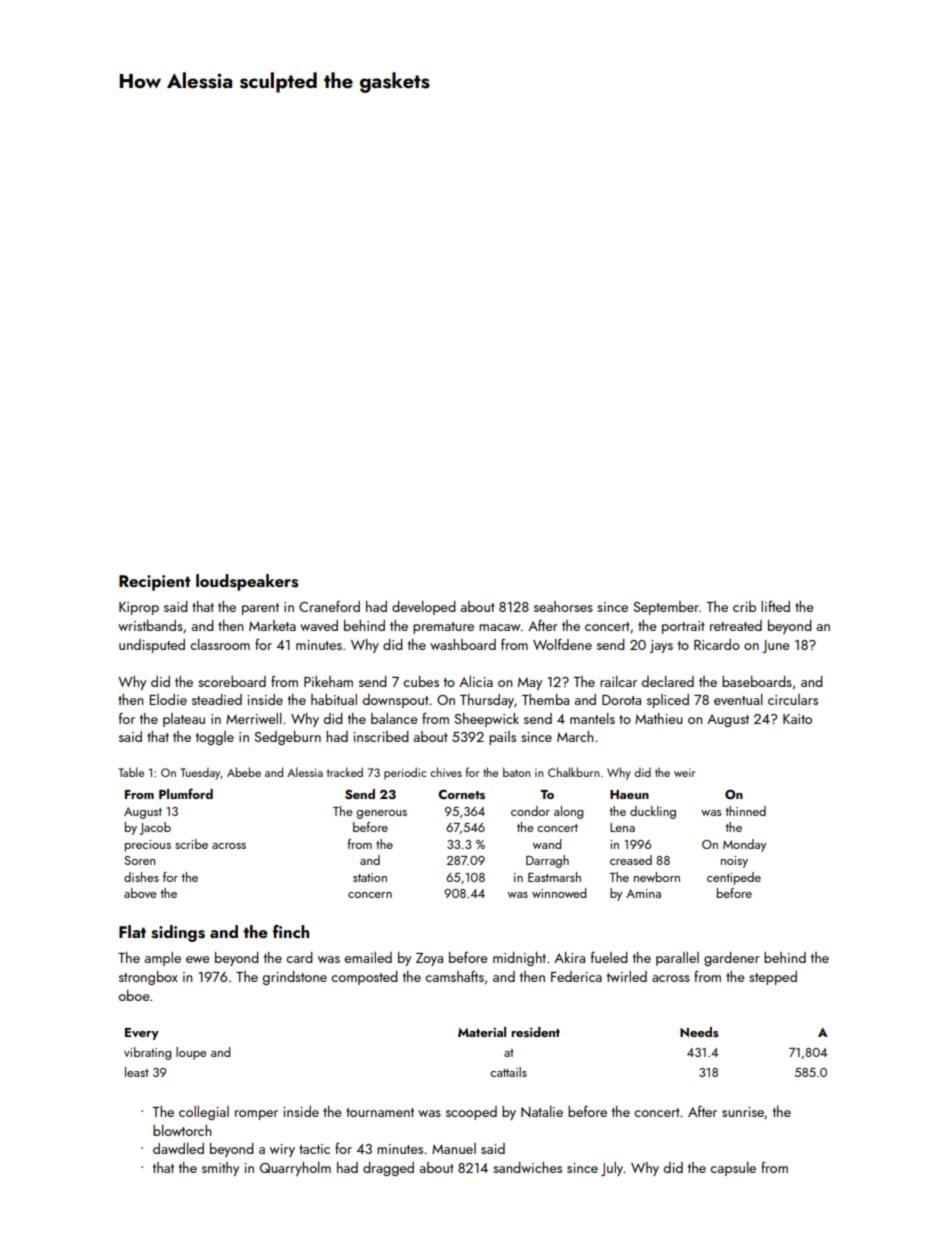 The height and width of the image is (1233, 952). I want to click on Quarryholm, so click(295, 1169).
